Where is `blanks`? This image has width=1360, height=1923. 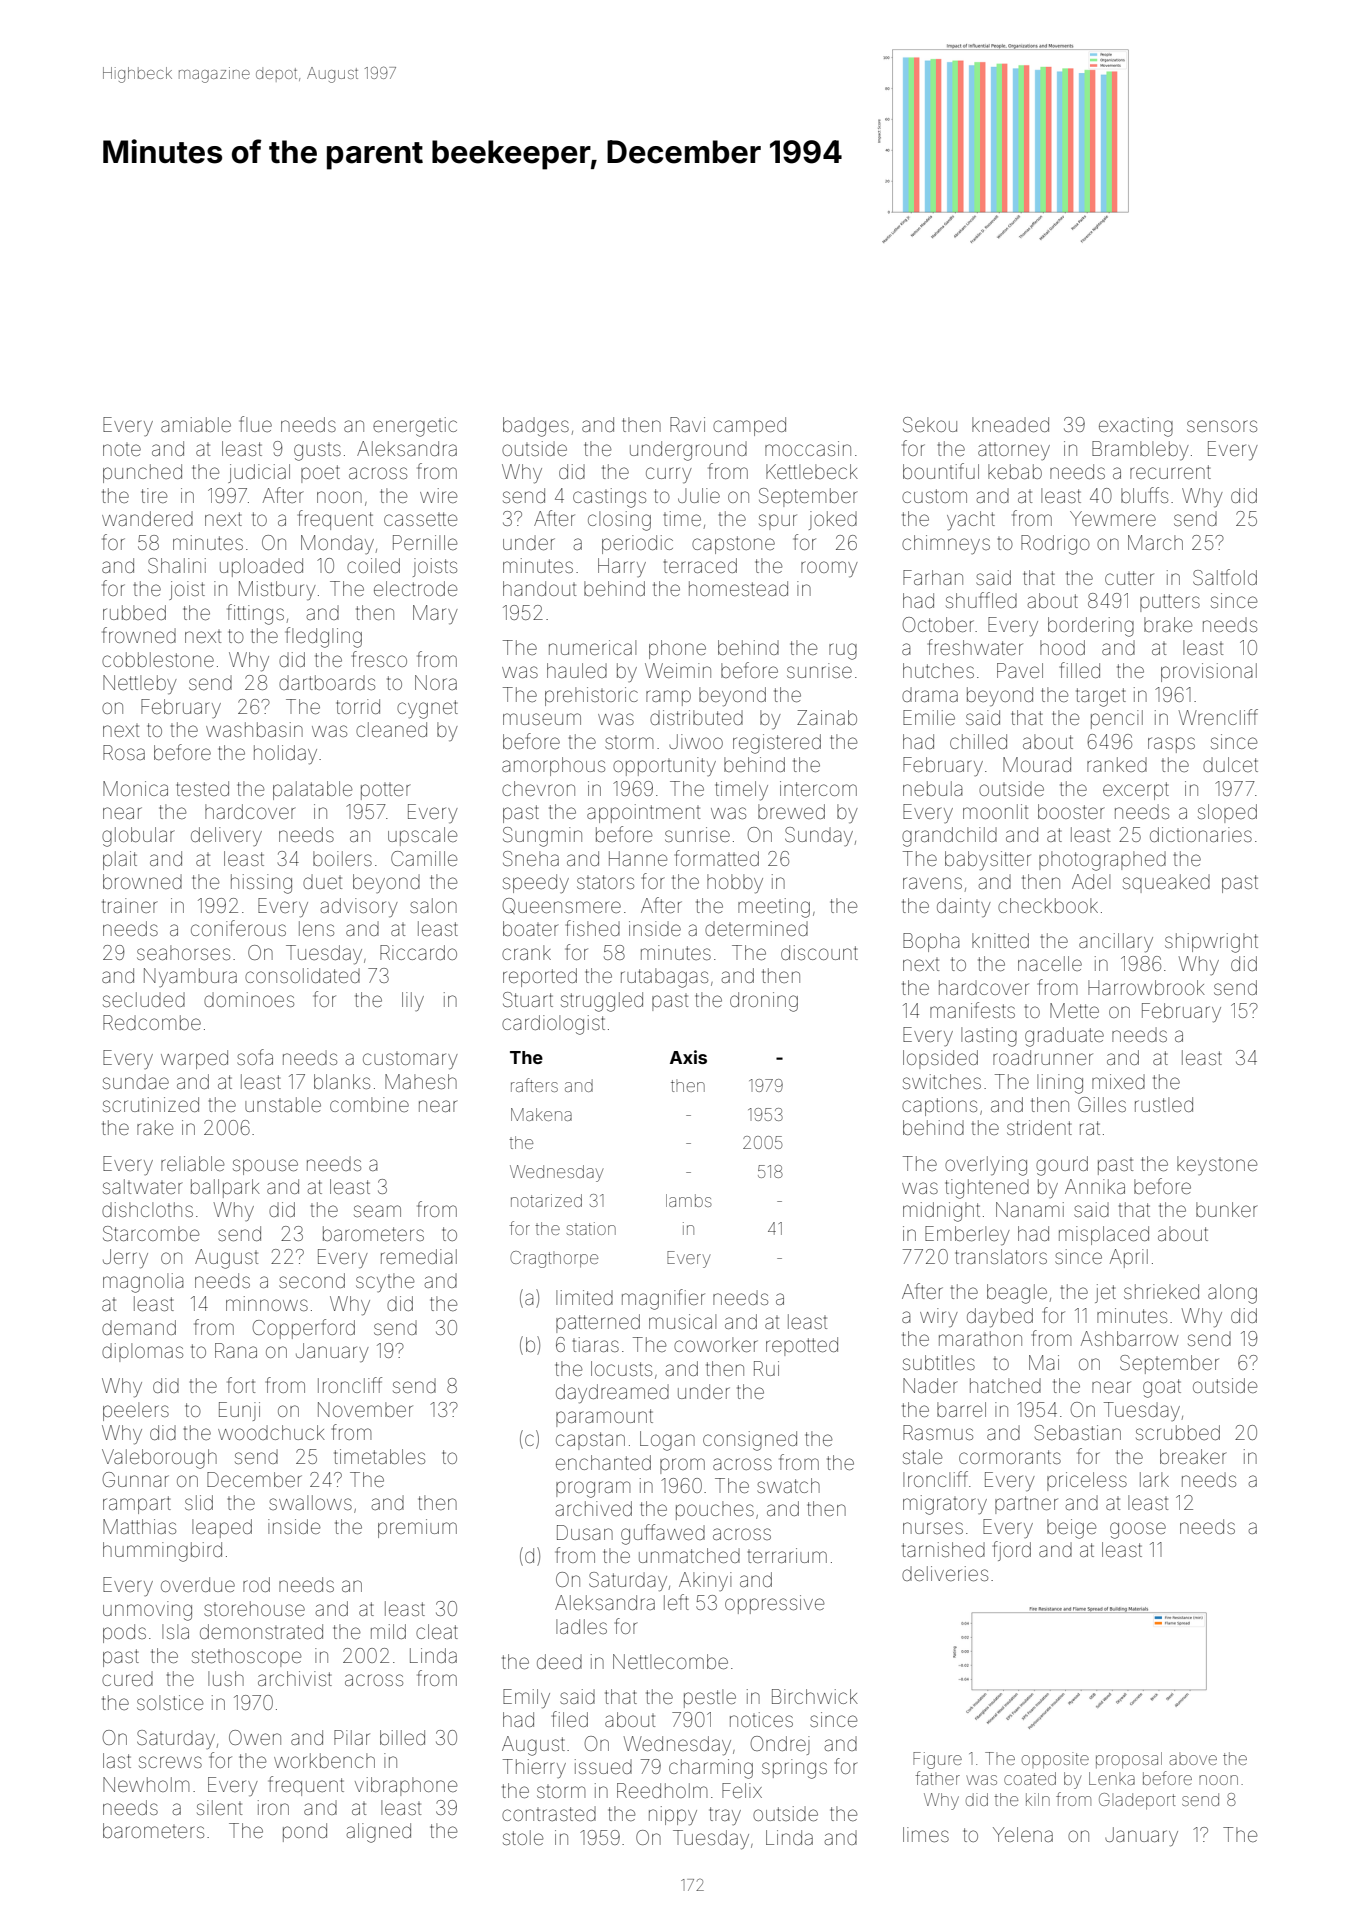 blanks is located at coordinates (342, 1081).
